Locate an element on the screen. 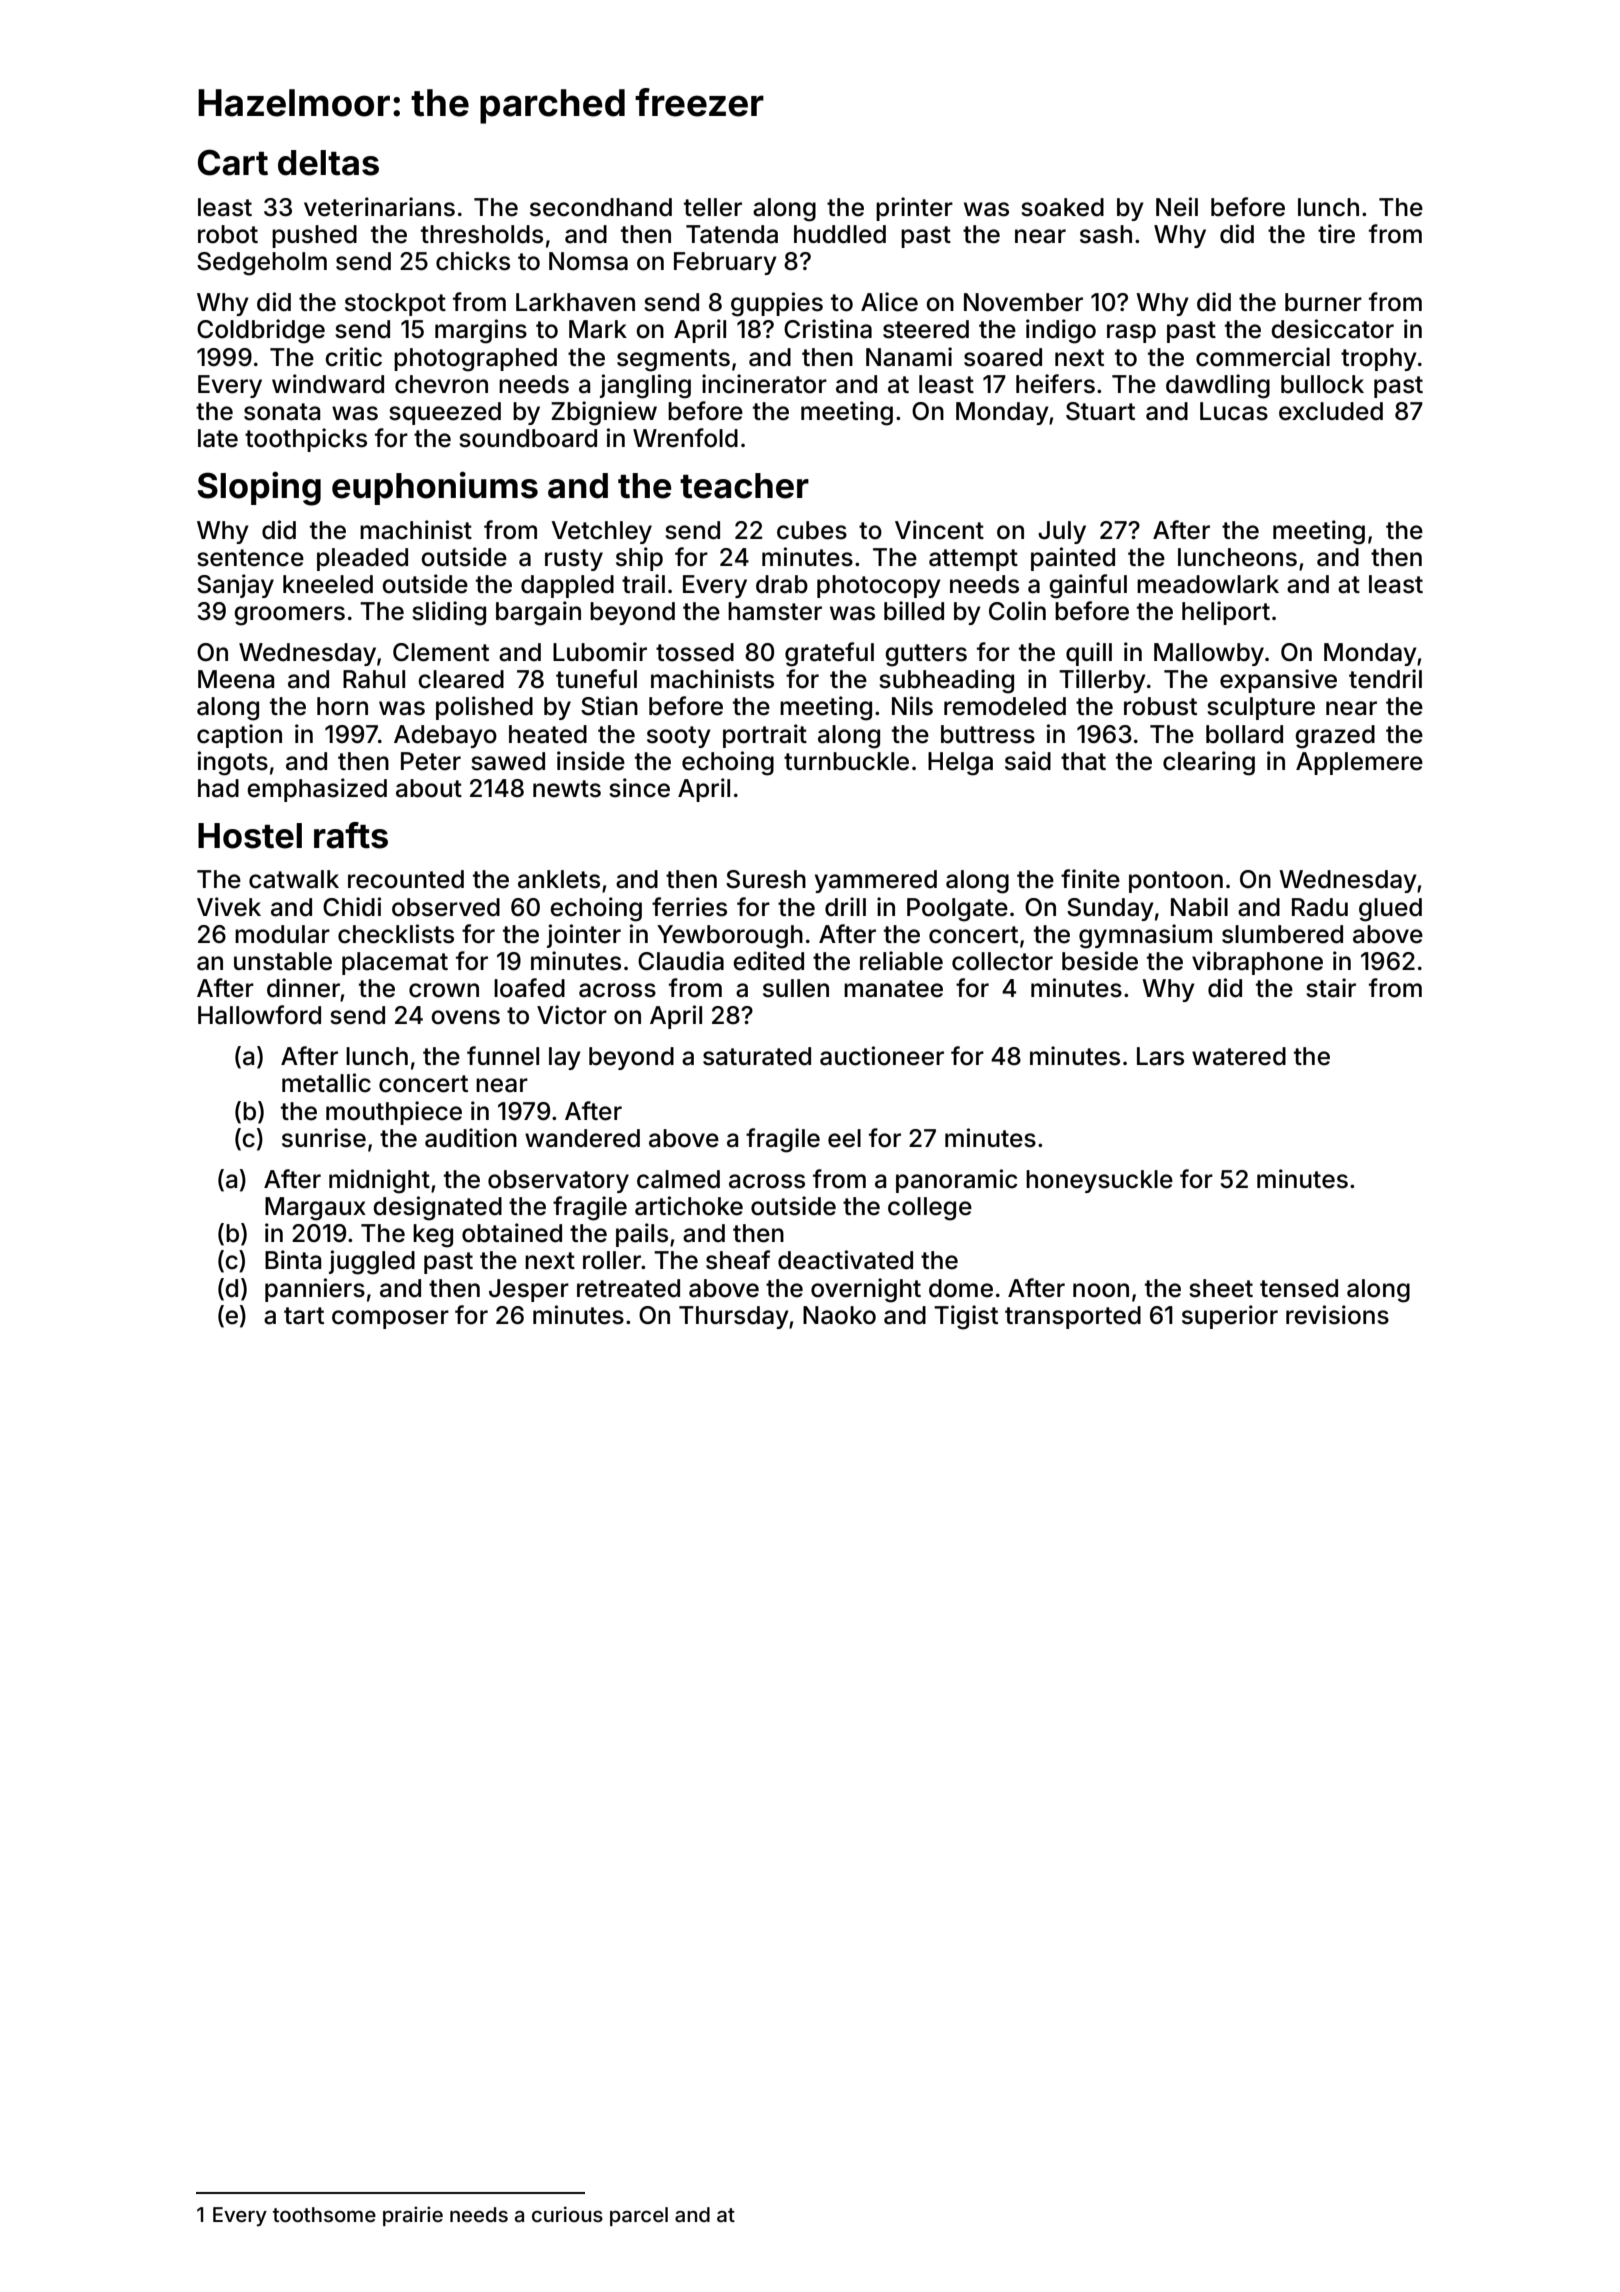 Image resolution: width=1620 pixels, height=2292 pixels. Neil is located at coordinates (1177, 207).
